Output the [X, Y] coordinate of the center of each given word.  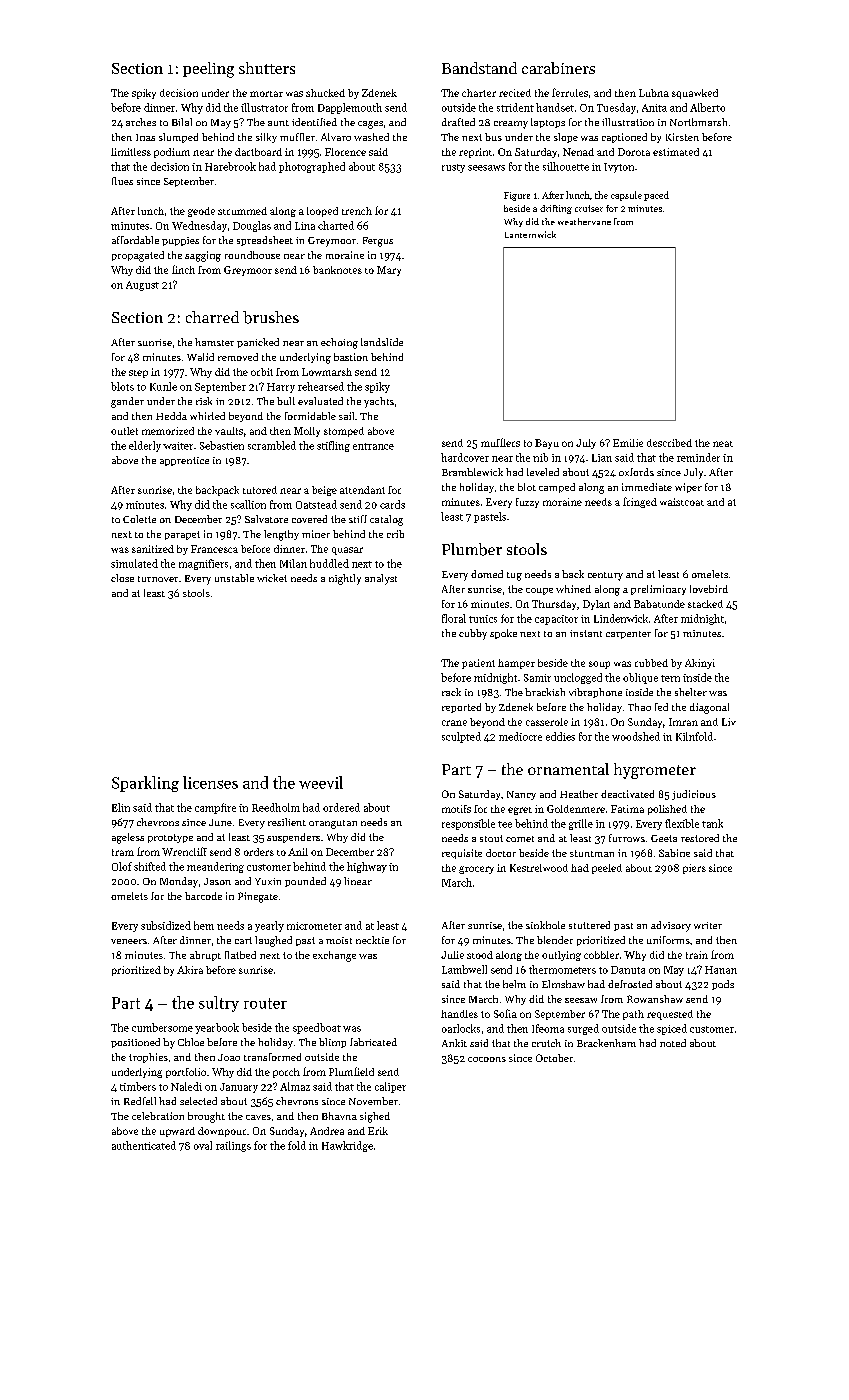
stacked [705, 604]
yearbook [217, 1028]
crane [454, 723]
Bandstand [479, 68]
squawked [695, 94]
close [122, 578]
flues [122, 181]
